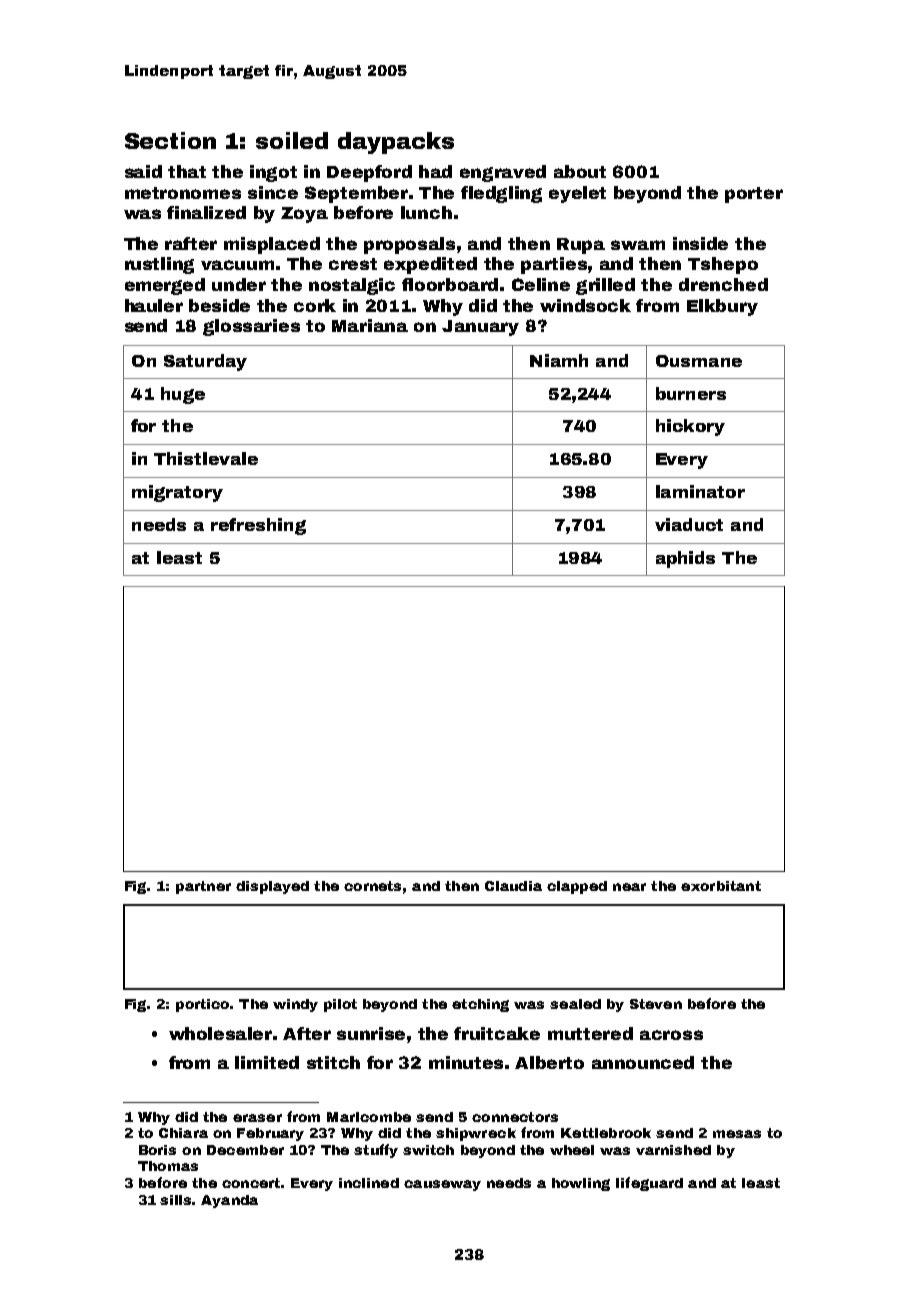  Describe the element at coordinates (721, 886) in the screenshot. I see `exorbitant` at that location.
